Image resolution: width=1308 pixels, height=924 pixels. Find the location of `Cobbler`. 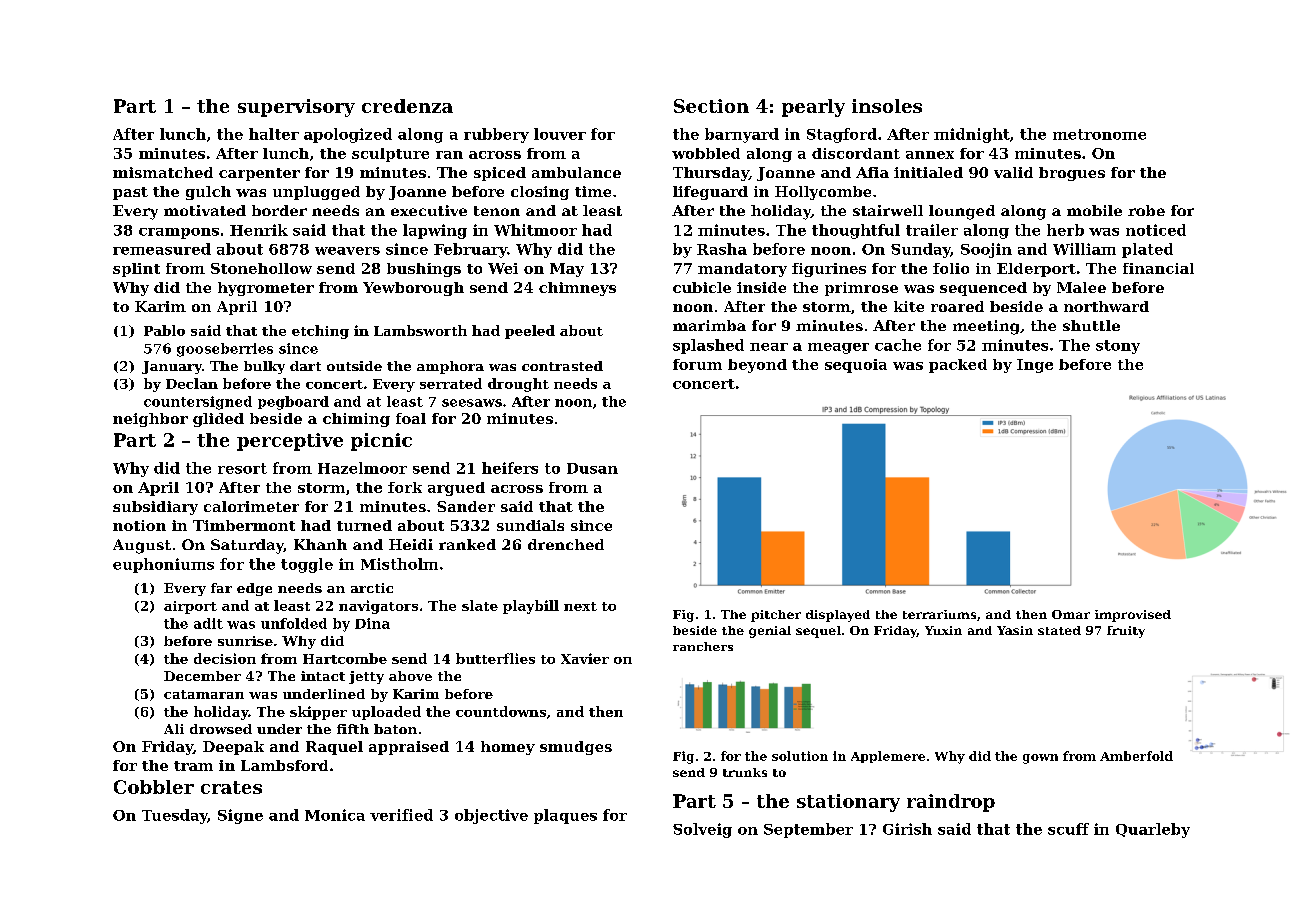

Cobbler is located at coordinates (154, 787).
